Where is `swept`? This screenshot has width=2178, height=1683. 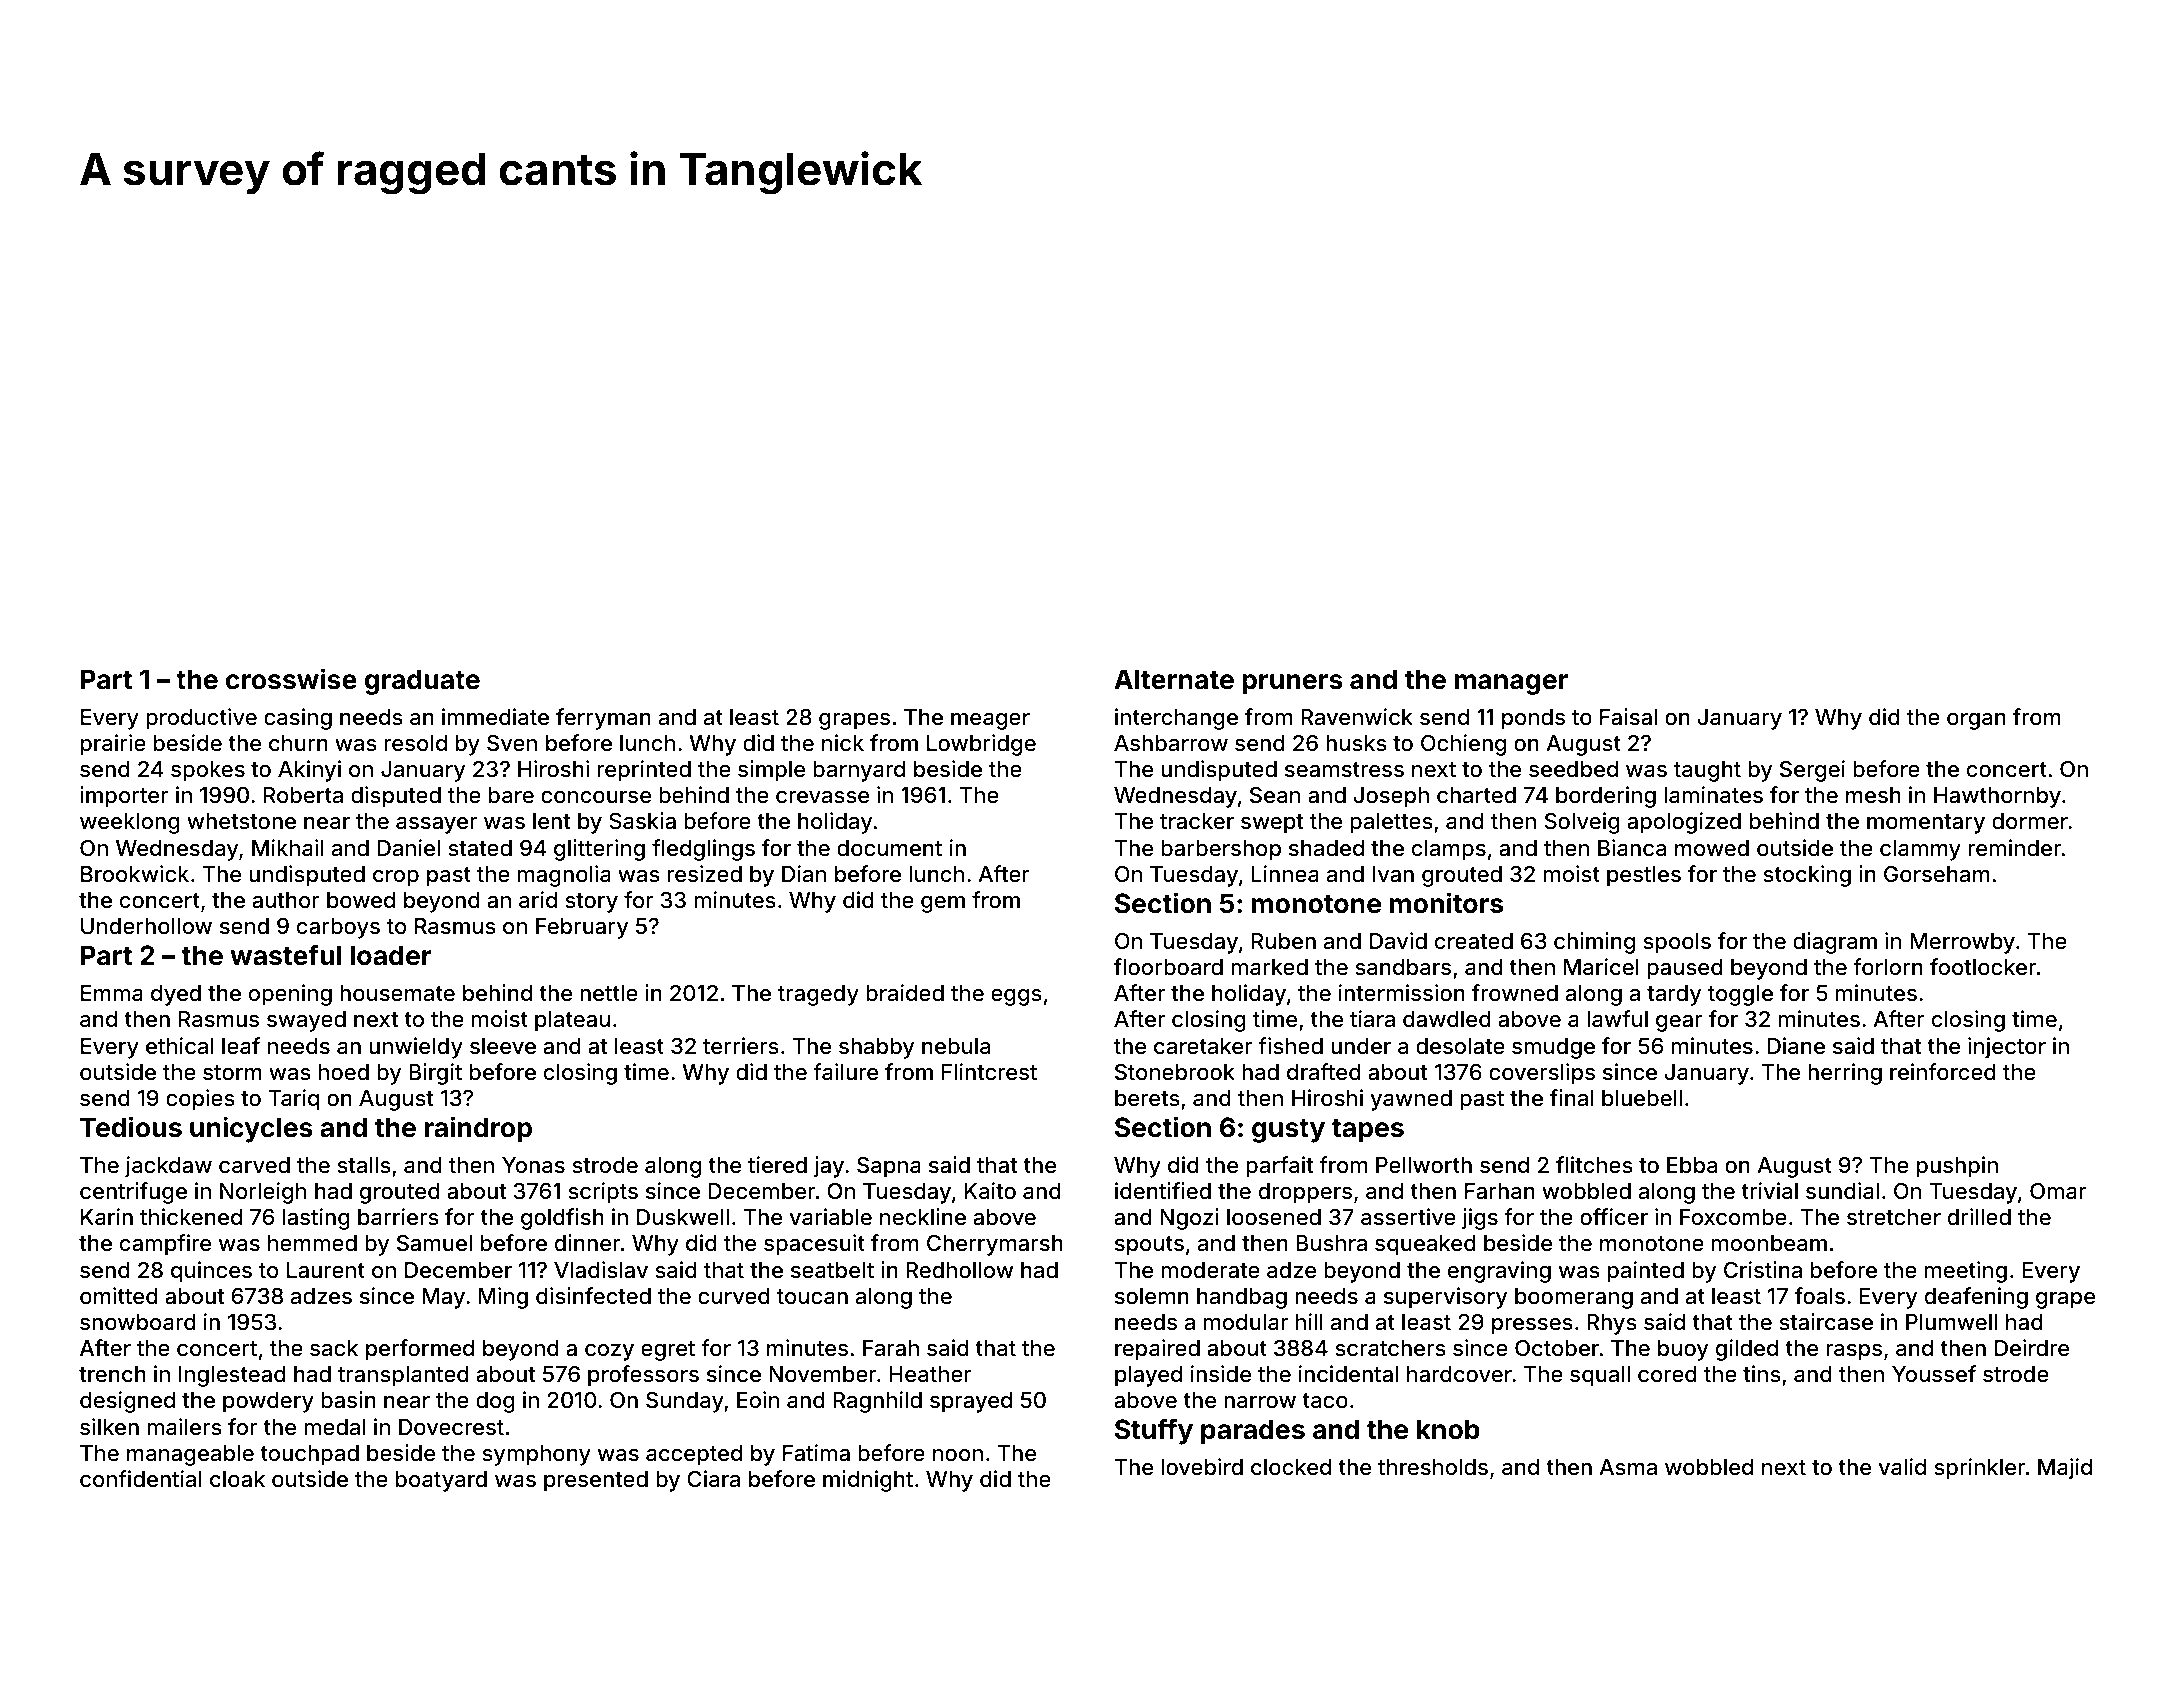
swept is located at coordinates (1272, 824).
